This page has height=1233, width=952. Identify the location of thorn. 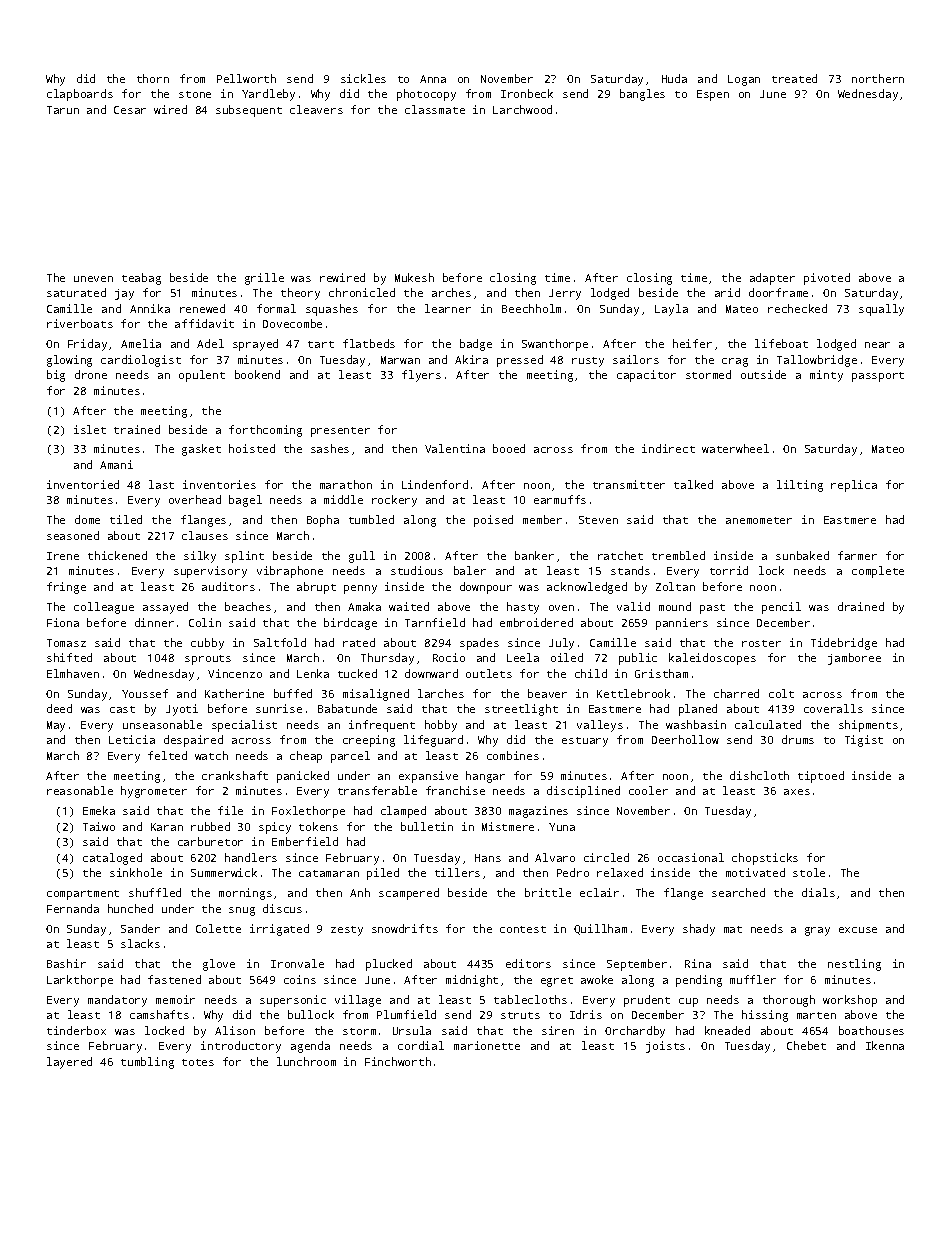
(153, 78).
